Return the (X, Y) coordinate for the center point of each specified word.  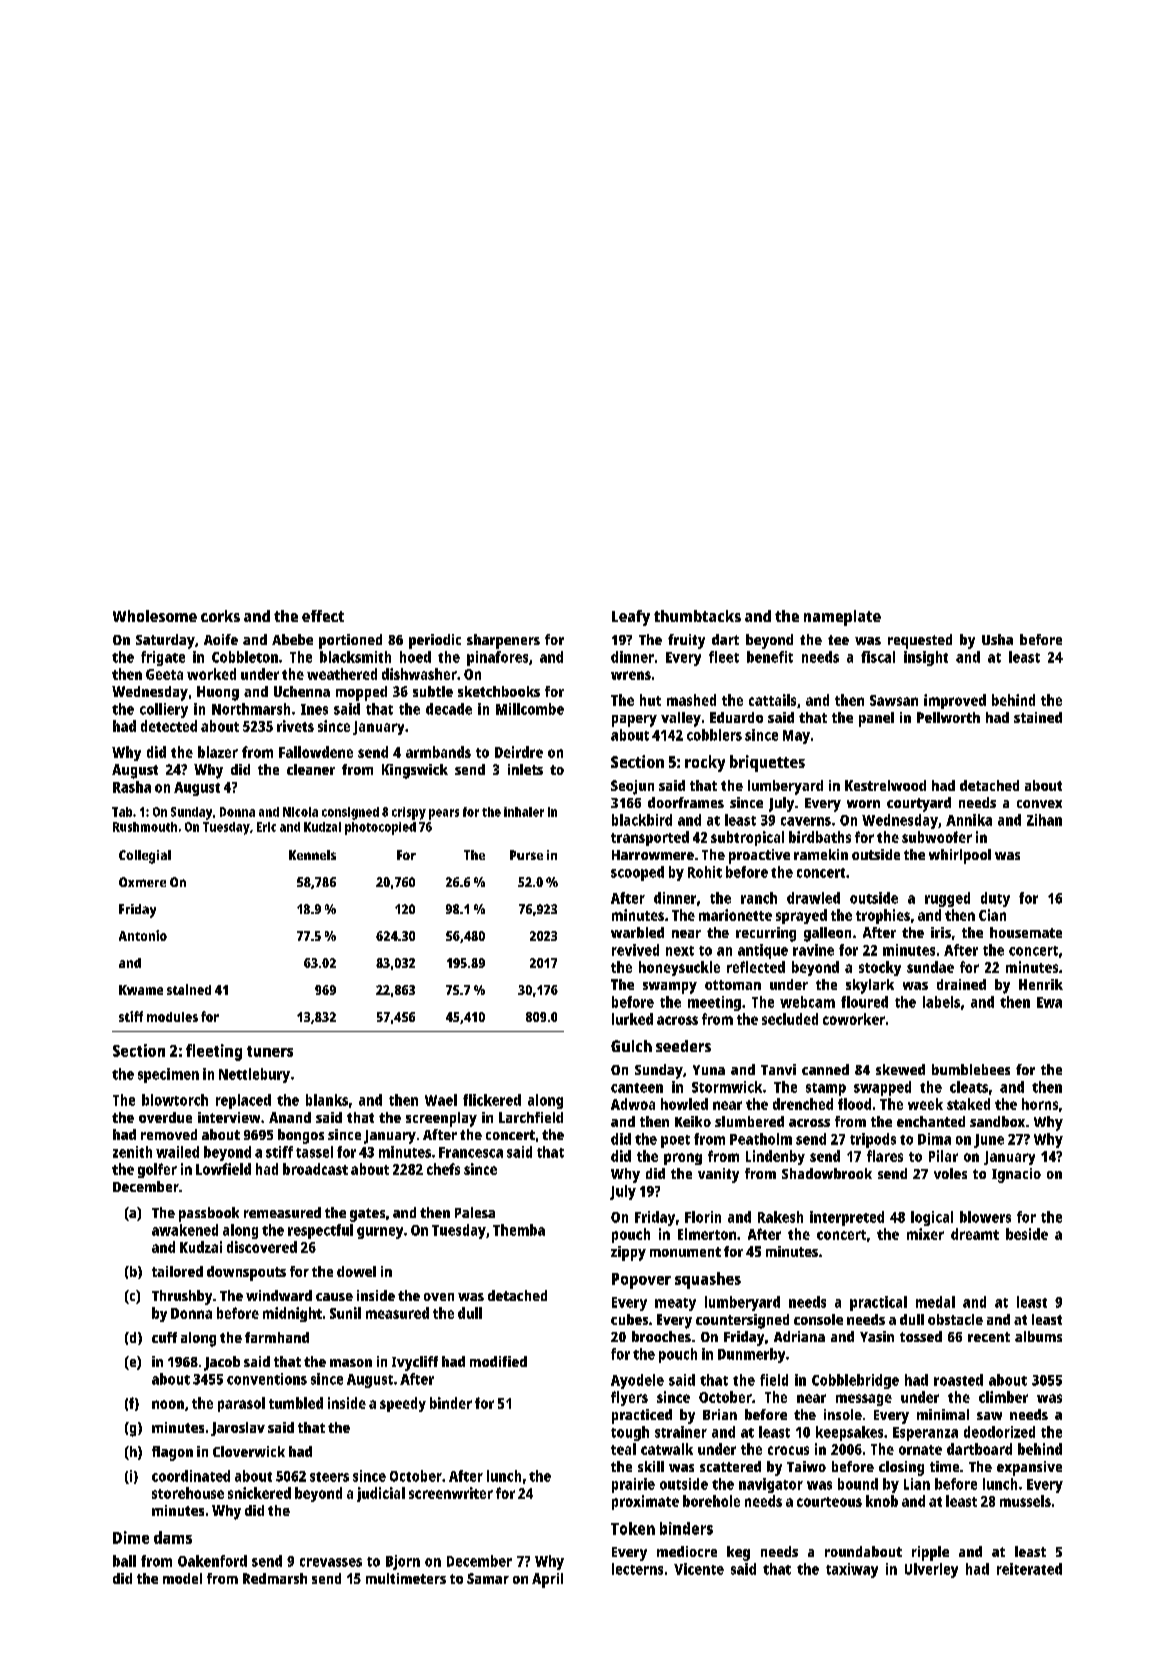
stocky (880, 968)
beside (1027, 1234)
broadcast (315, 1169)
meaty (675, 1304)
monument (685, 1252)
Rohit (705, 872)
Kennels (312, 855)
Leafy (631, 618)
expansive (1029, 1468)
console (818, 1319)
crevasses (331, 1562)
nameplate (842, 618)
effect (323, 616)
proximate (645, 1502)
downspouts (246, 1273)
